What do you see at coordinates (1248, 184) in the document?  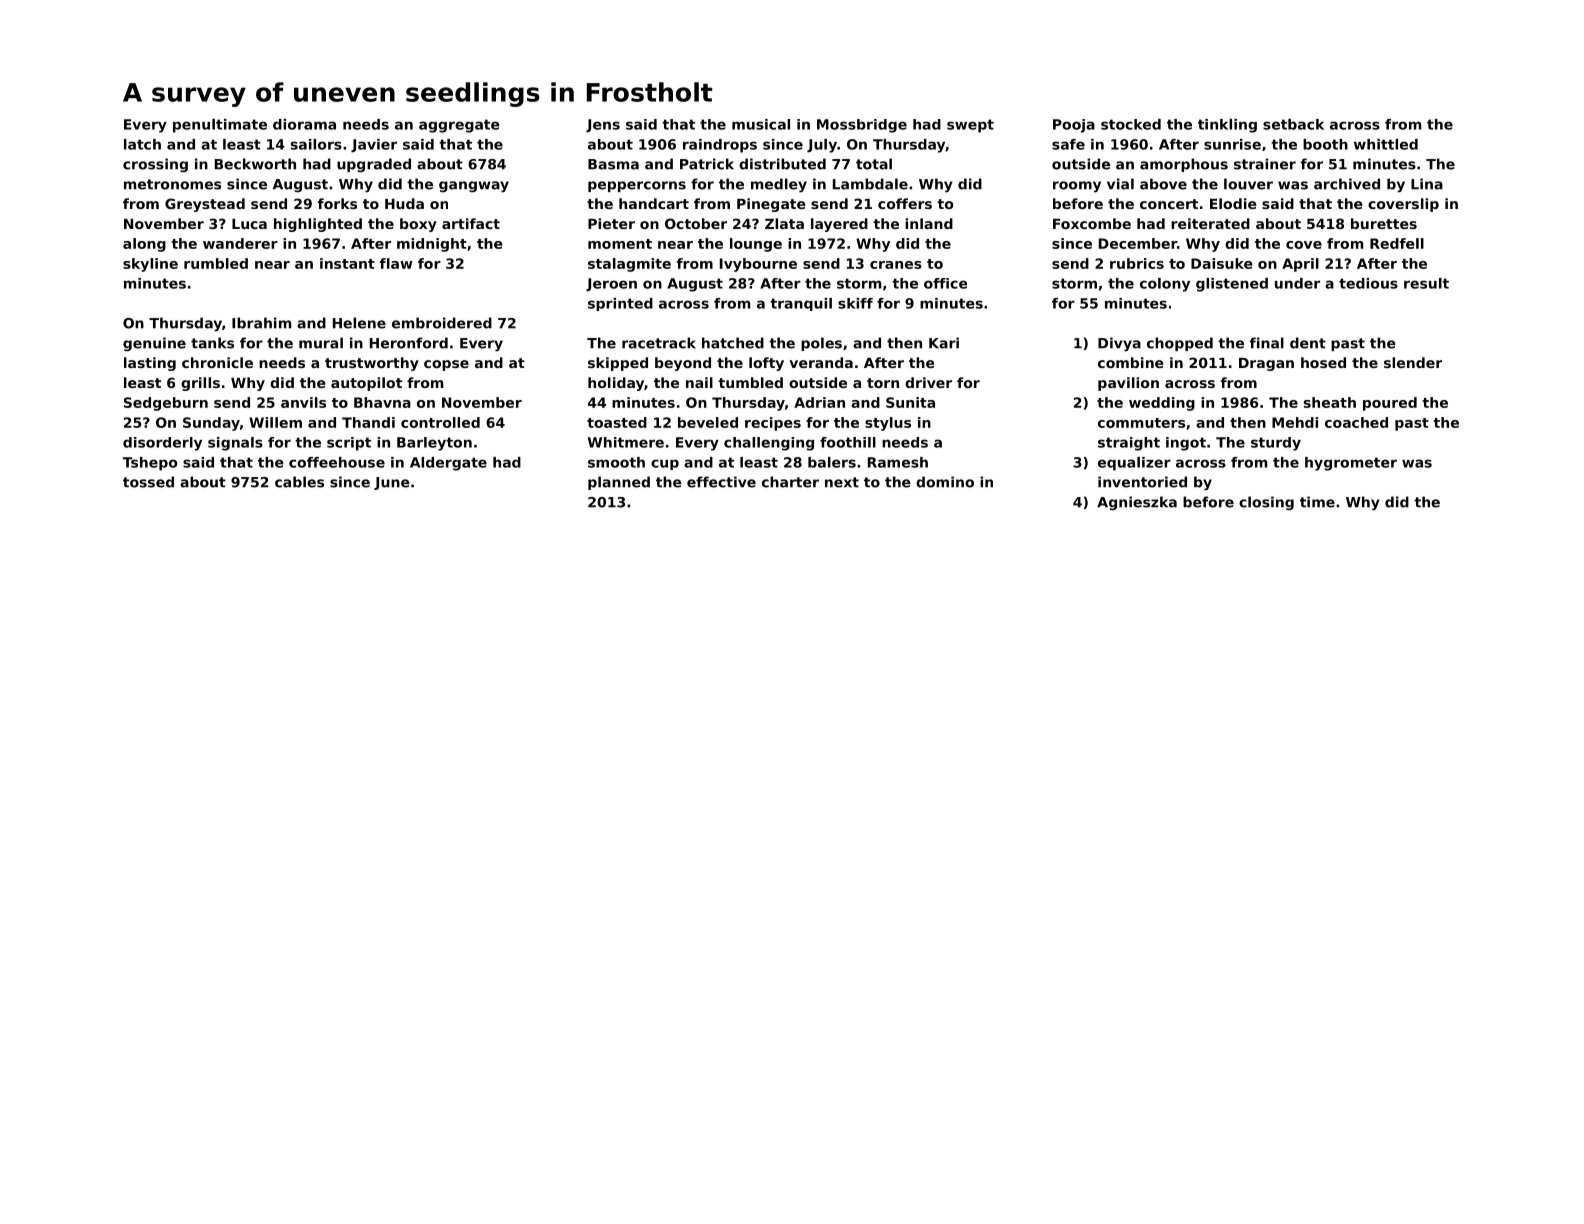 I see `louver` at bounding box center [1248, 184].
